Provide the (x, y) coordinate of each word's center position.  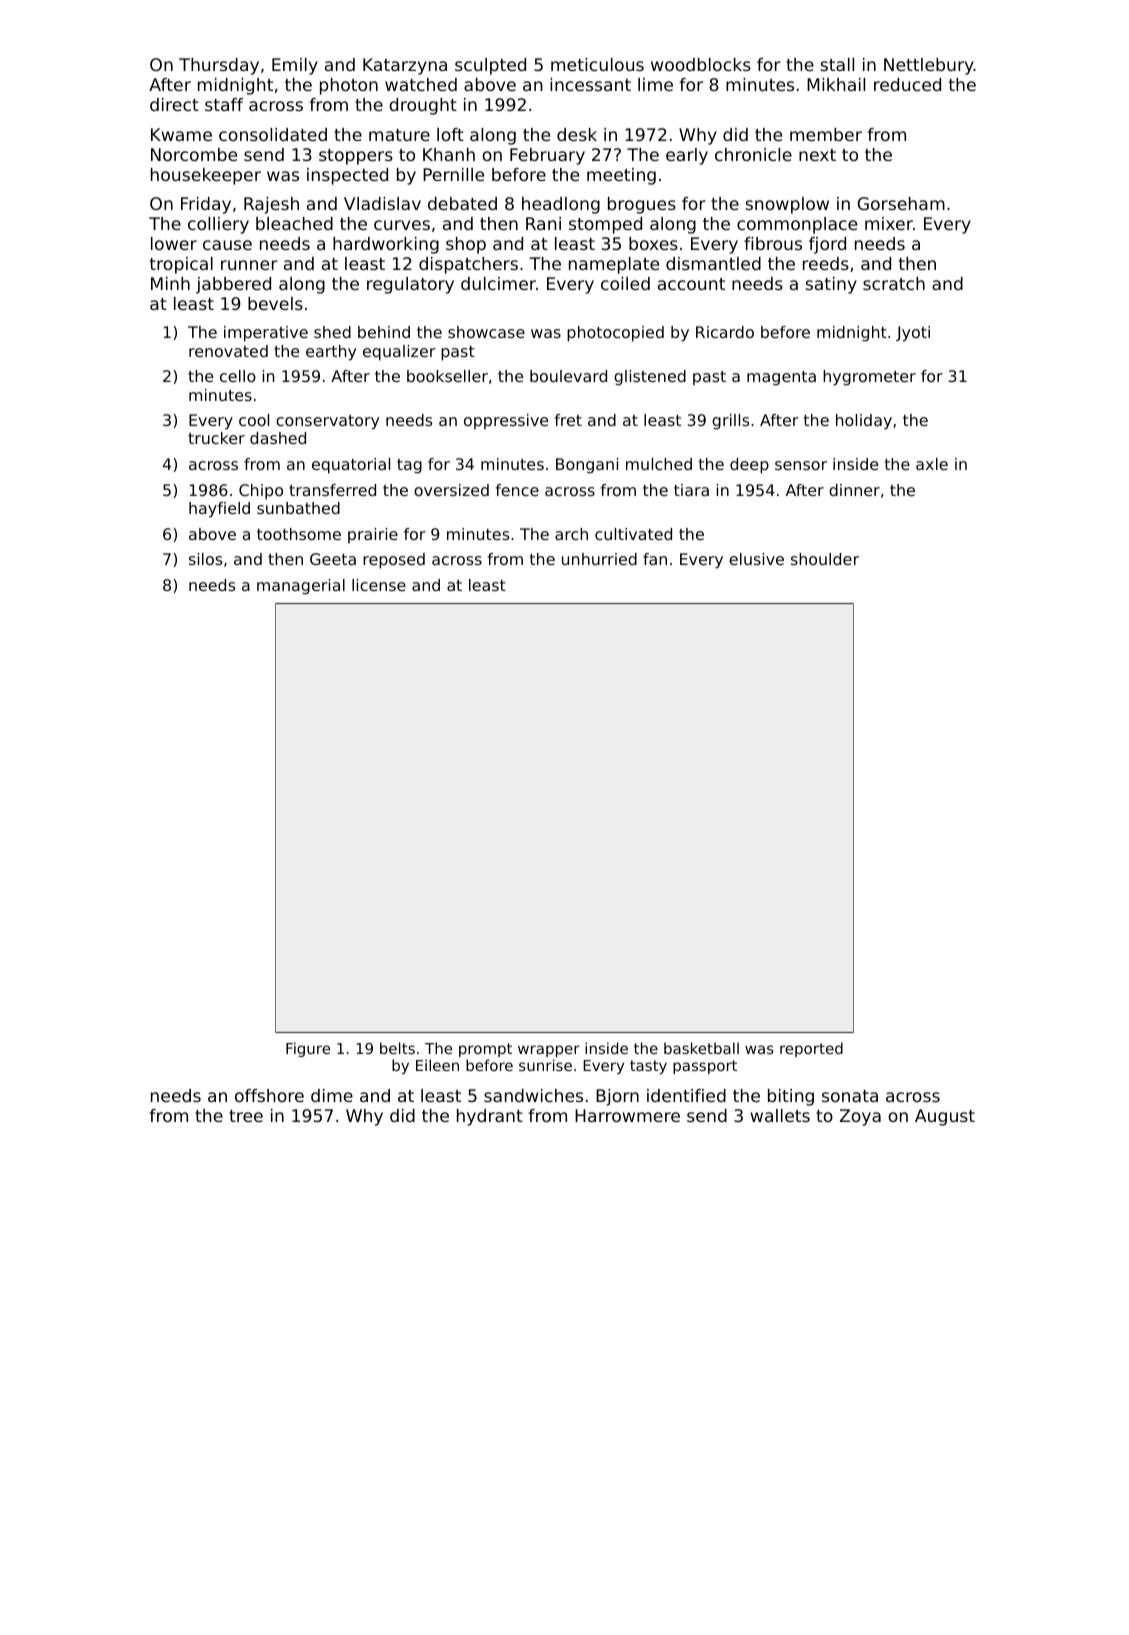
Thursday (219, 66)
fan (655, 559)
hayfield (219, 510)
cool (254, 420)
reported (811, 1049)
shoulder (825, 559)
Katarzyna (405, 66)
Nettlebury (929, 66)
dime (332, 1095)
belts (397, 1048)
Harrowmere (627, 1115)
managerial (301, 587)
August (945, 1117)
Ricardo (725, 332)
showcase (486, 332)
